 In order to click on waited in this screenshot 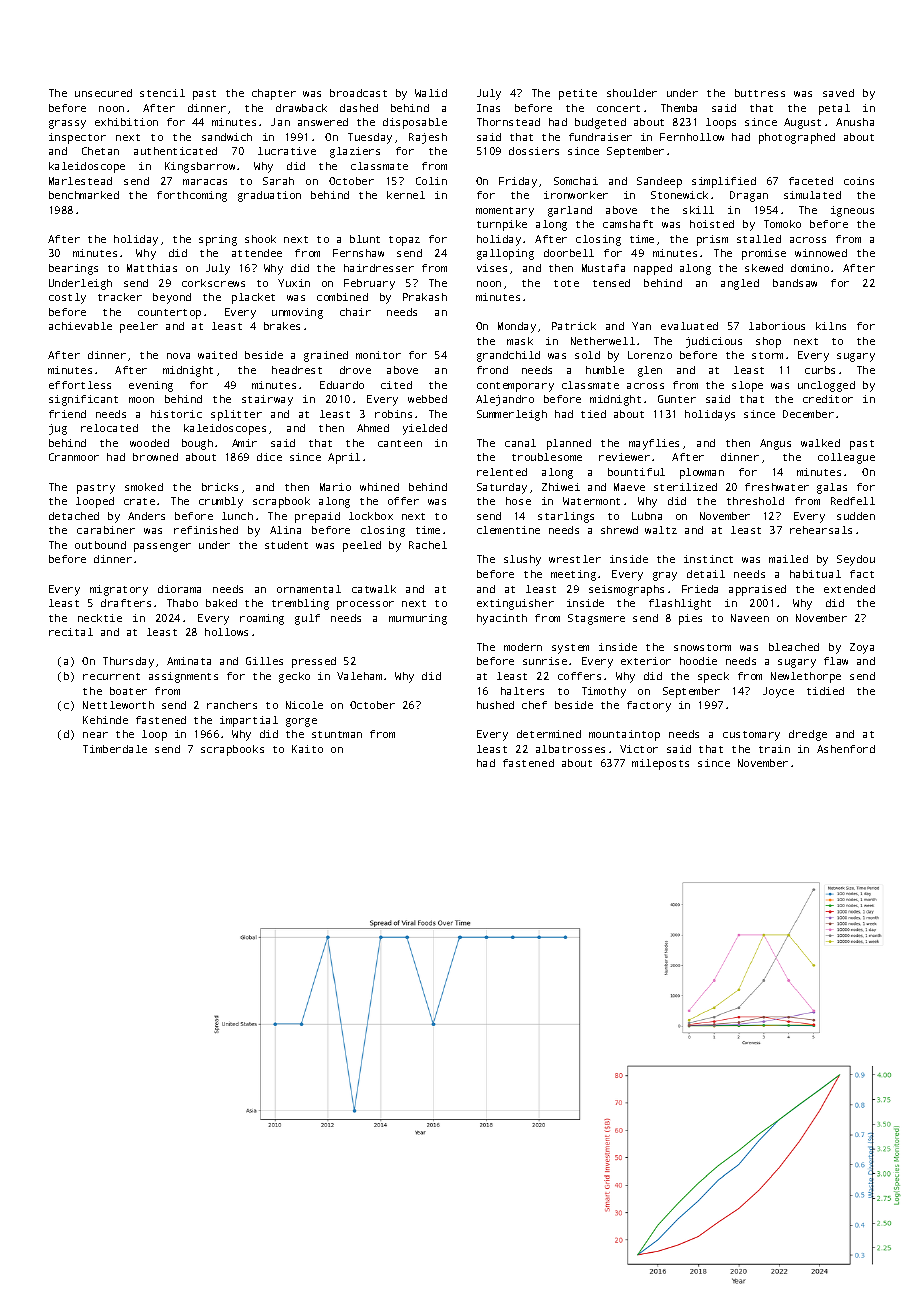, I will do `click(217, 355)`.
